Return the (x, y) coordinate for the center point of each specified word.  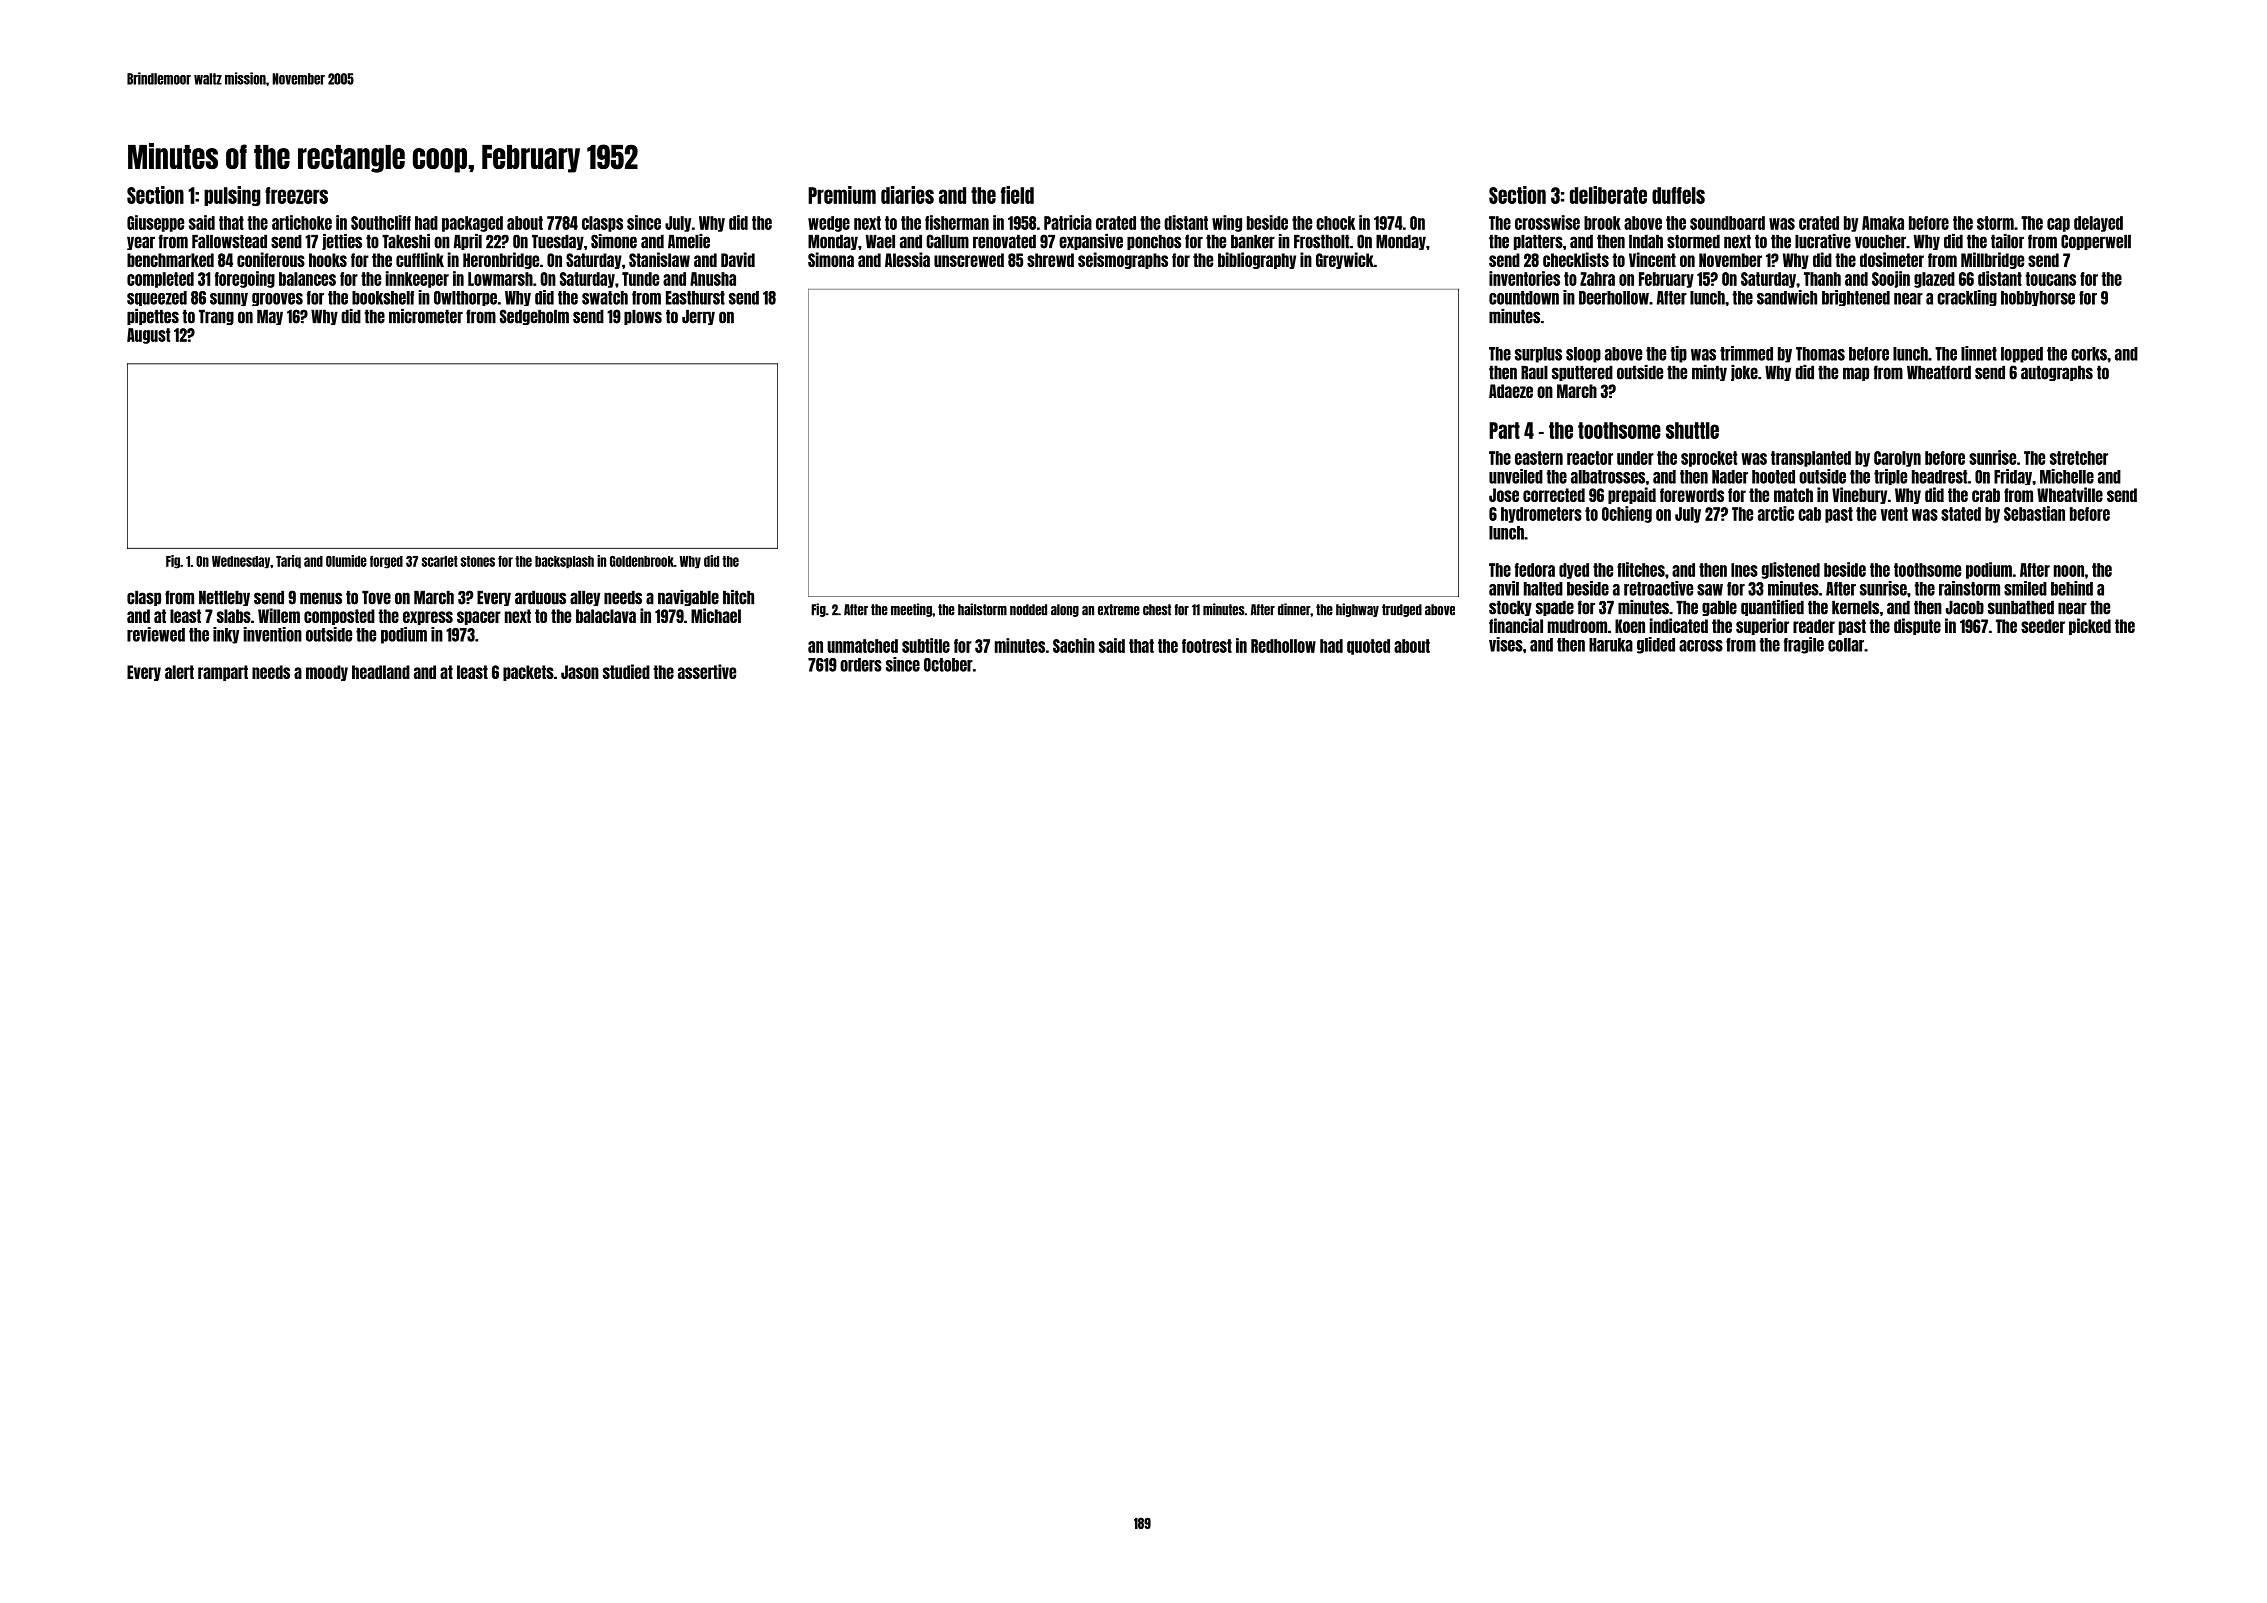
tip (1678, 354)
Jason (580, 672)
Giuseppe (155, 223)
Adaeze (1511, 391)
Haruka (1611, 645)
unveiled (1516, 476)
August (148, 336)
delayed (2098, 224)
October (948, 665)
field (1017, 195)
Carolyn (1897, 459)
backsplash (564, 562)
